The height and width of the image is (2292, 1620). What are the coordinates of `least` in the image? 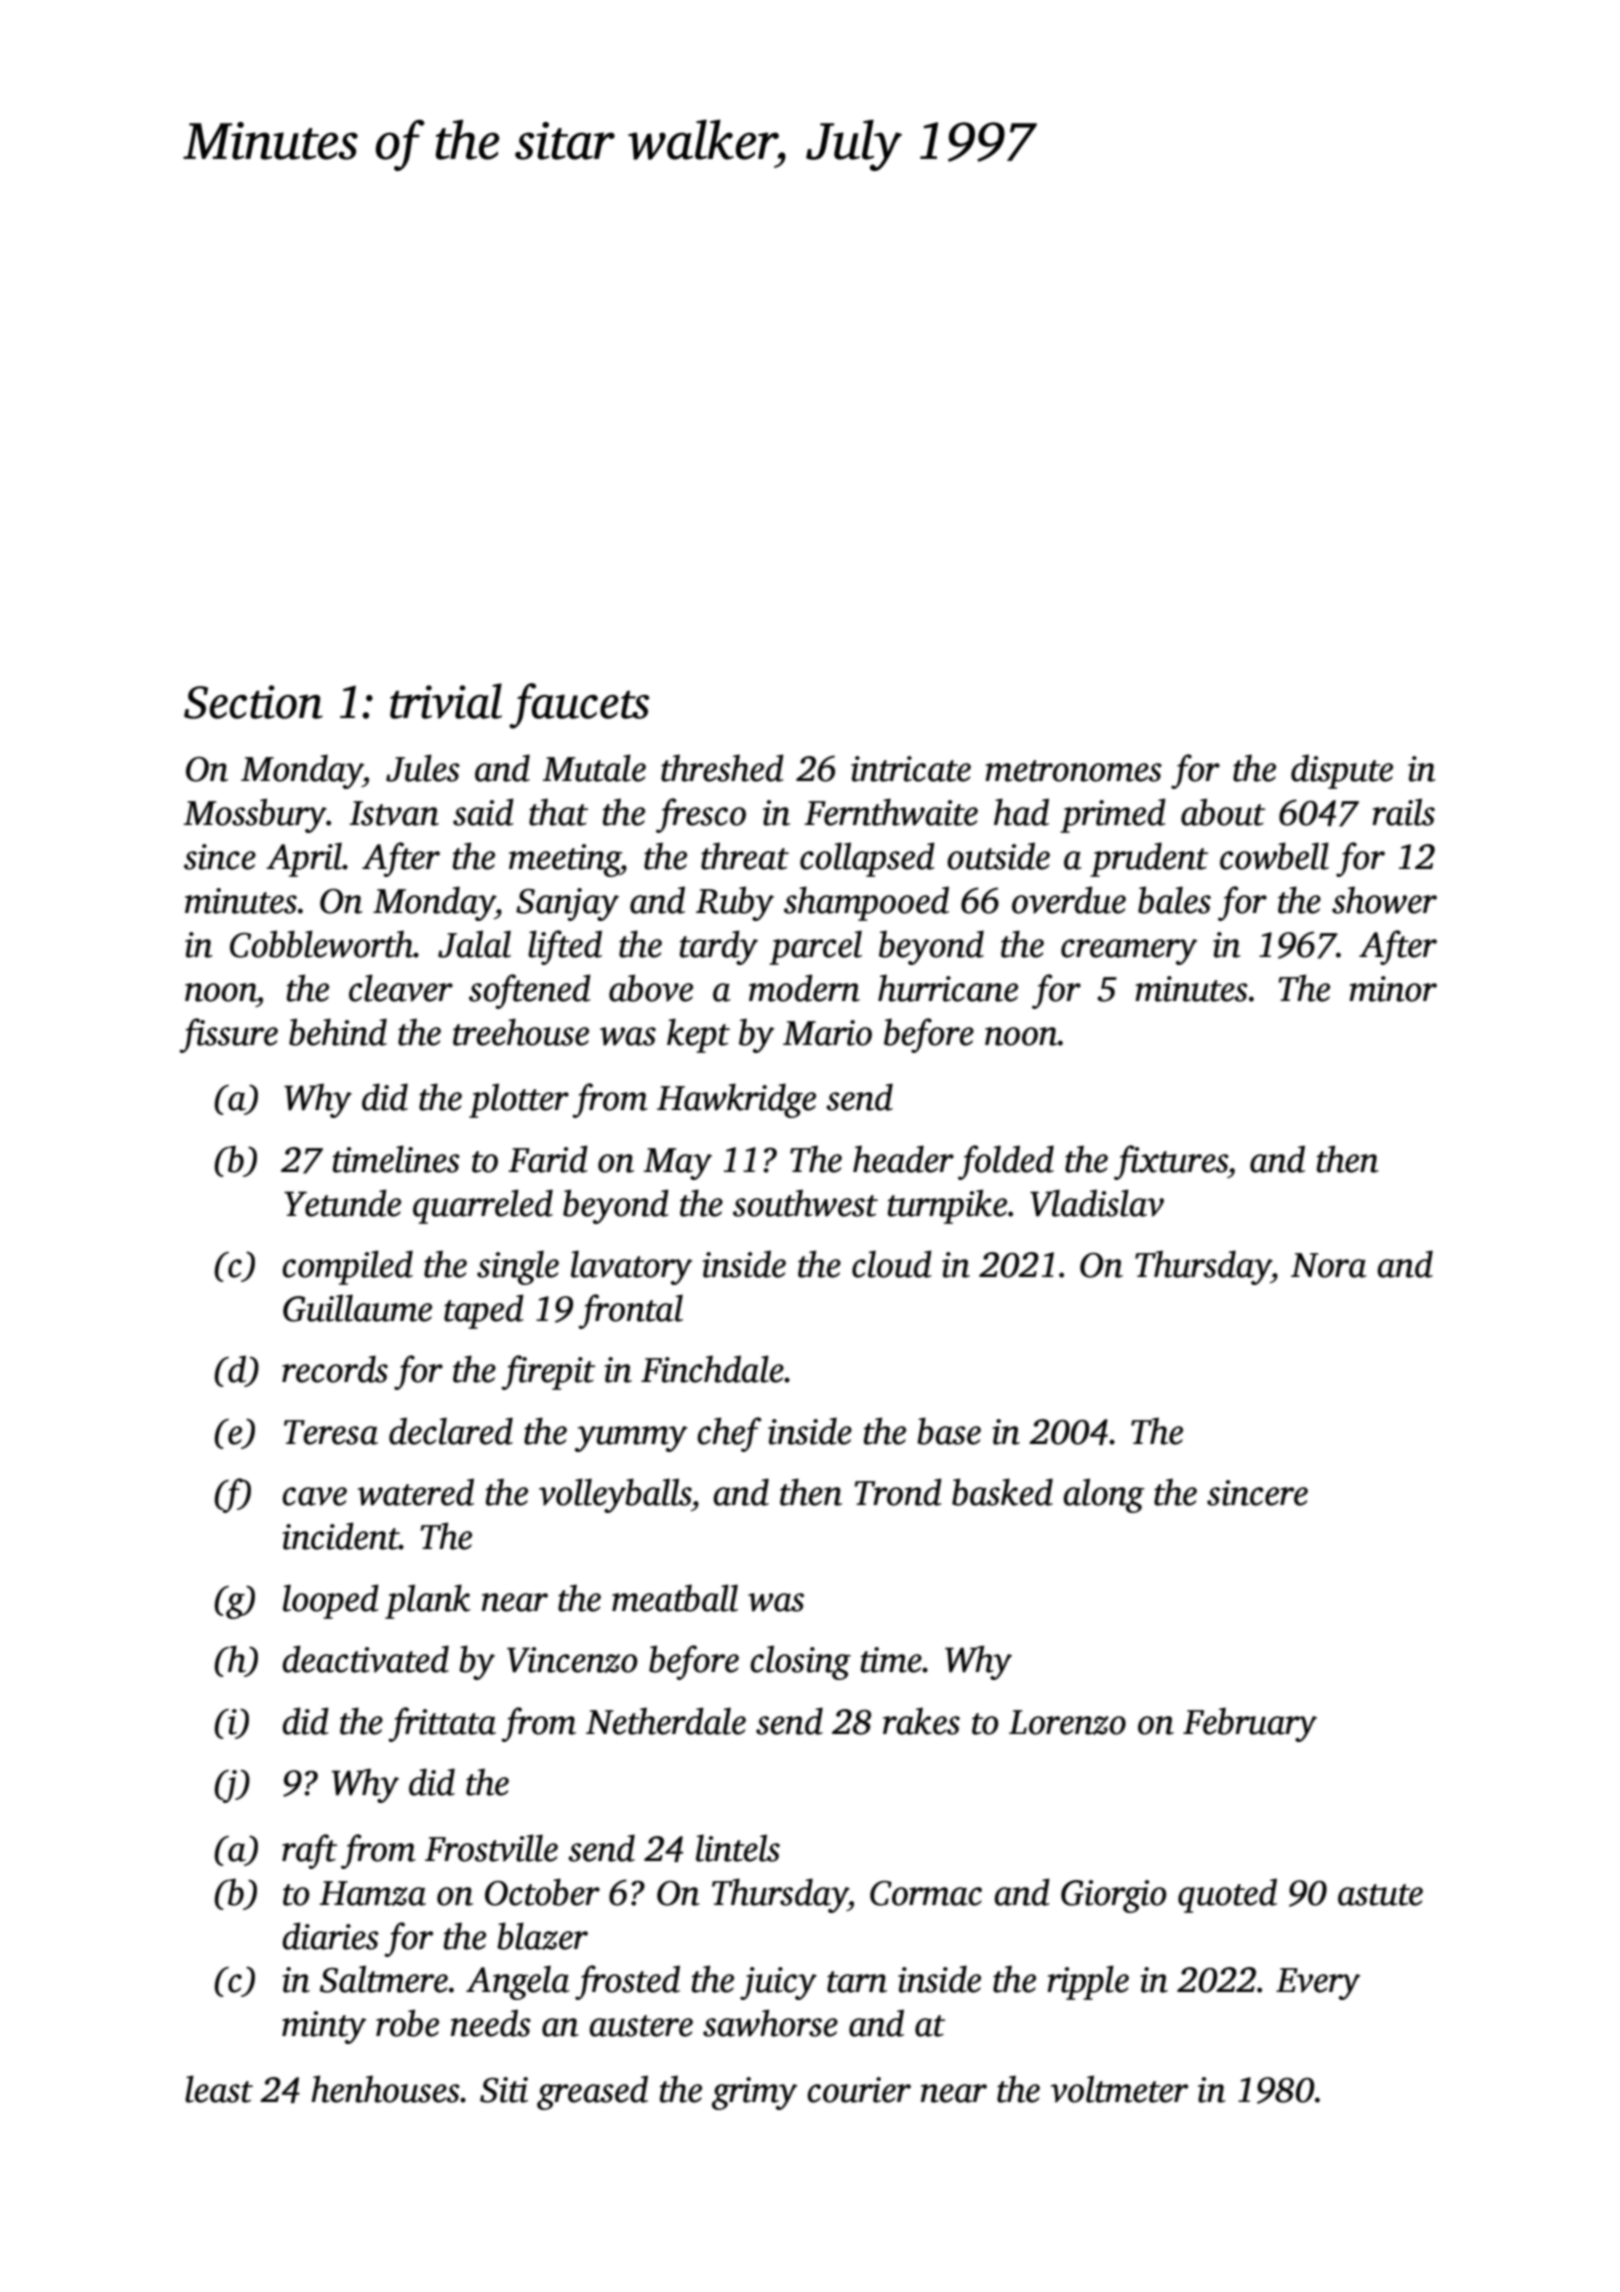 It's located at (219, 2089).
